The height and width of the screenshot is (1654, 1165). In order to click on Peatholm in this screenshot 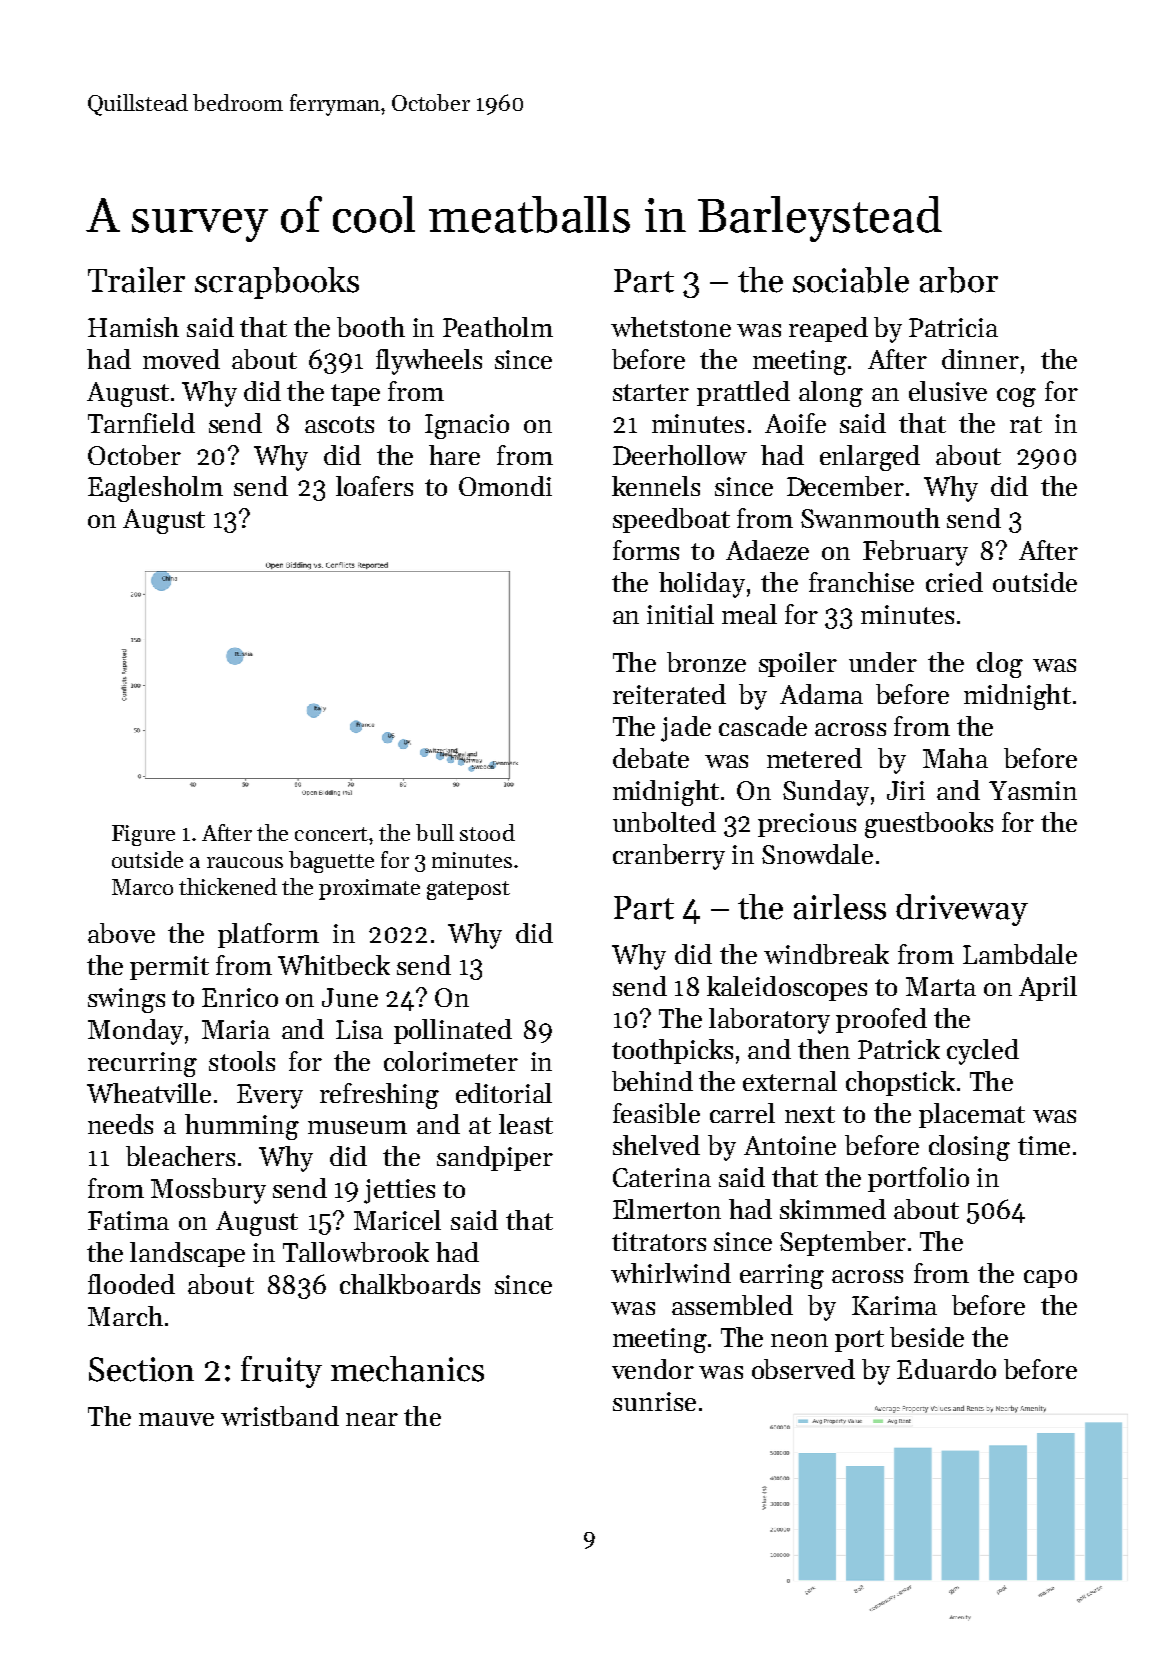, I will do `click(498, 327)`.
